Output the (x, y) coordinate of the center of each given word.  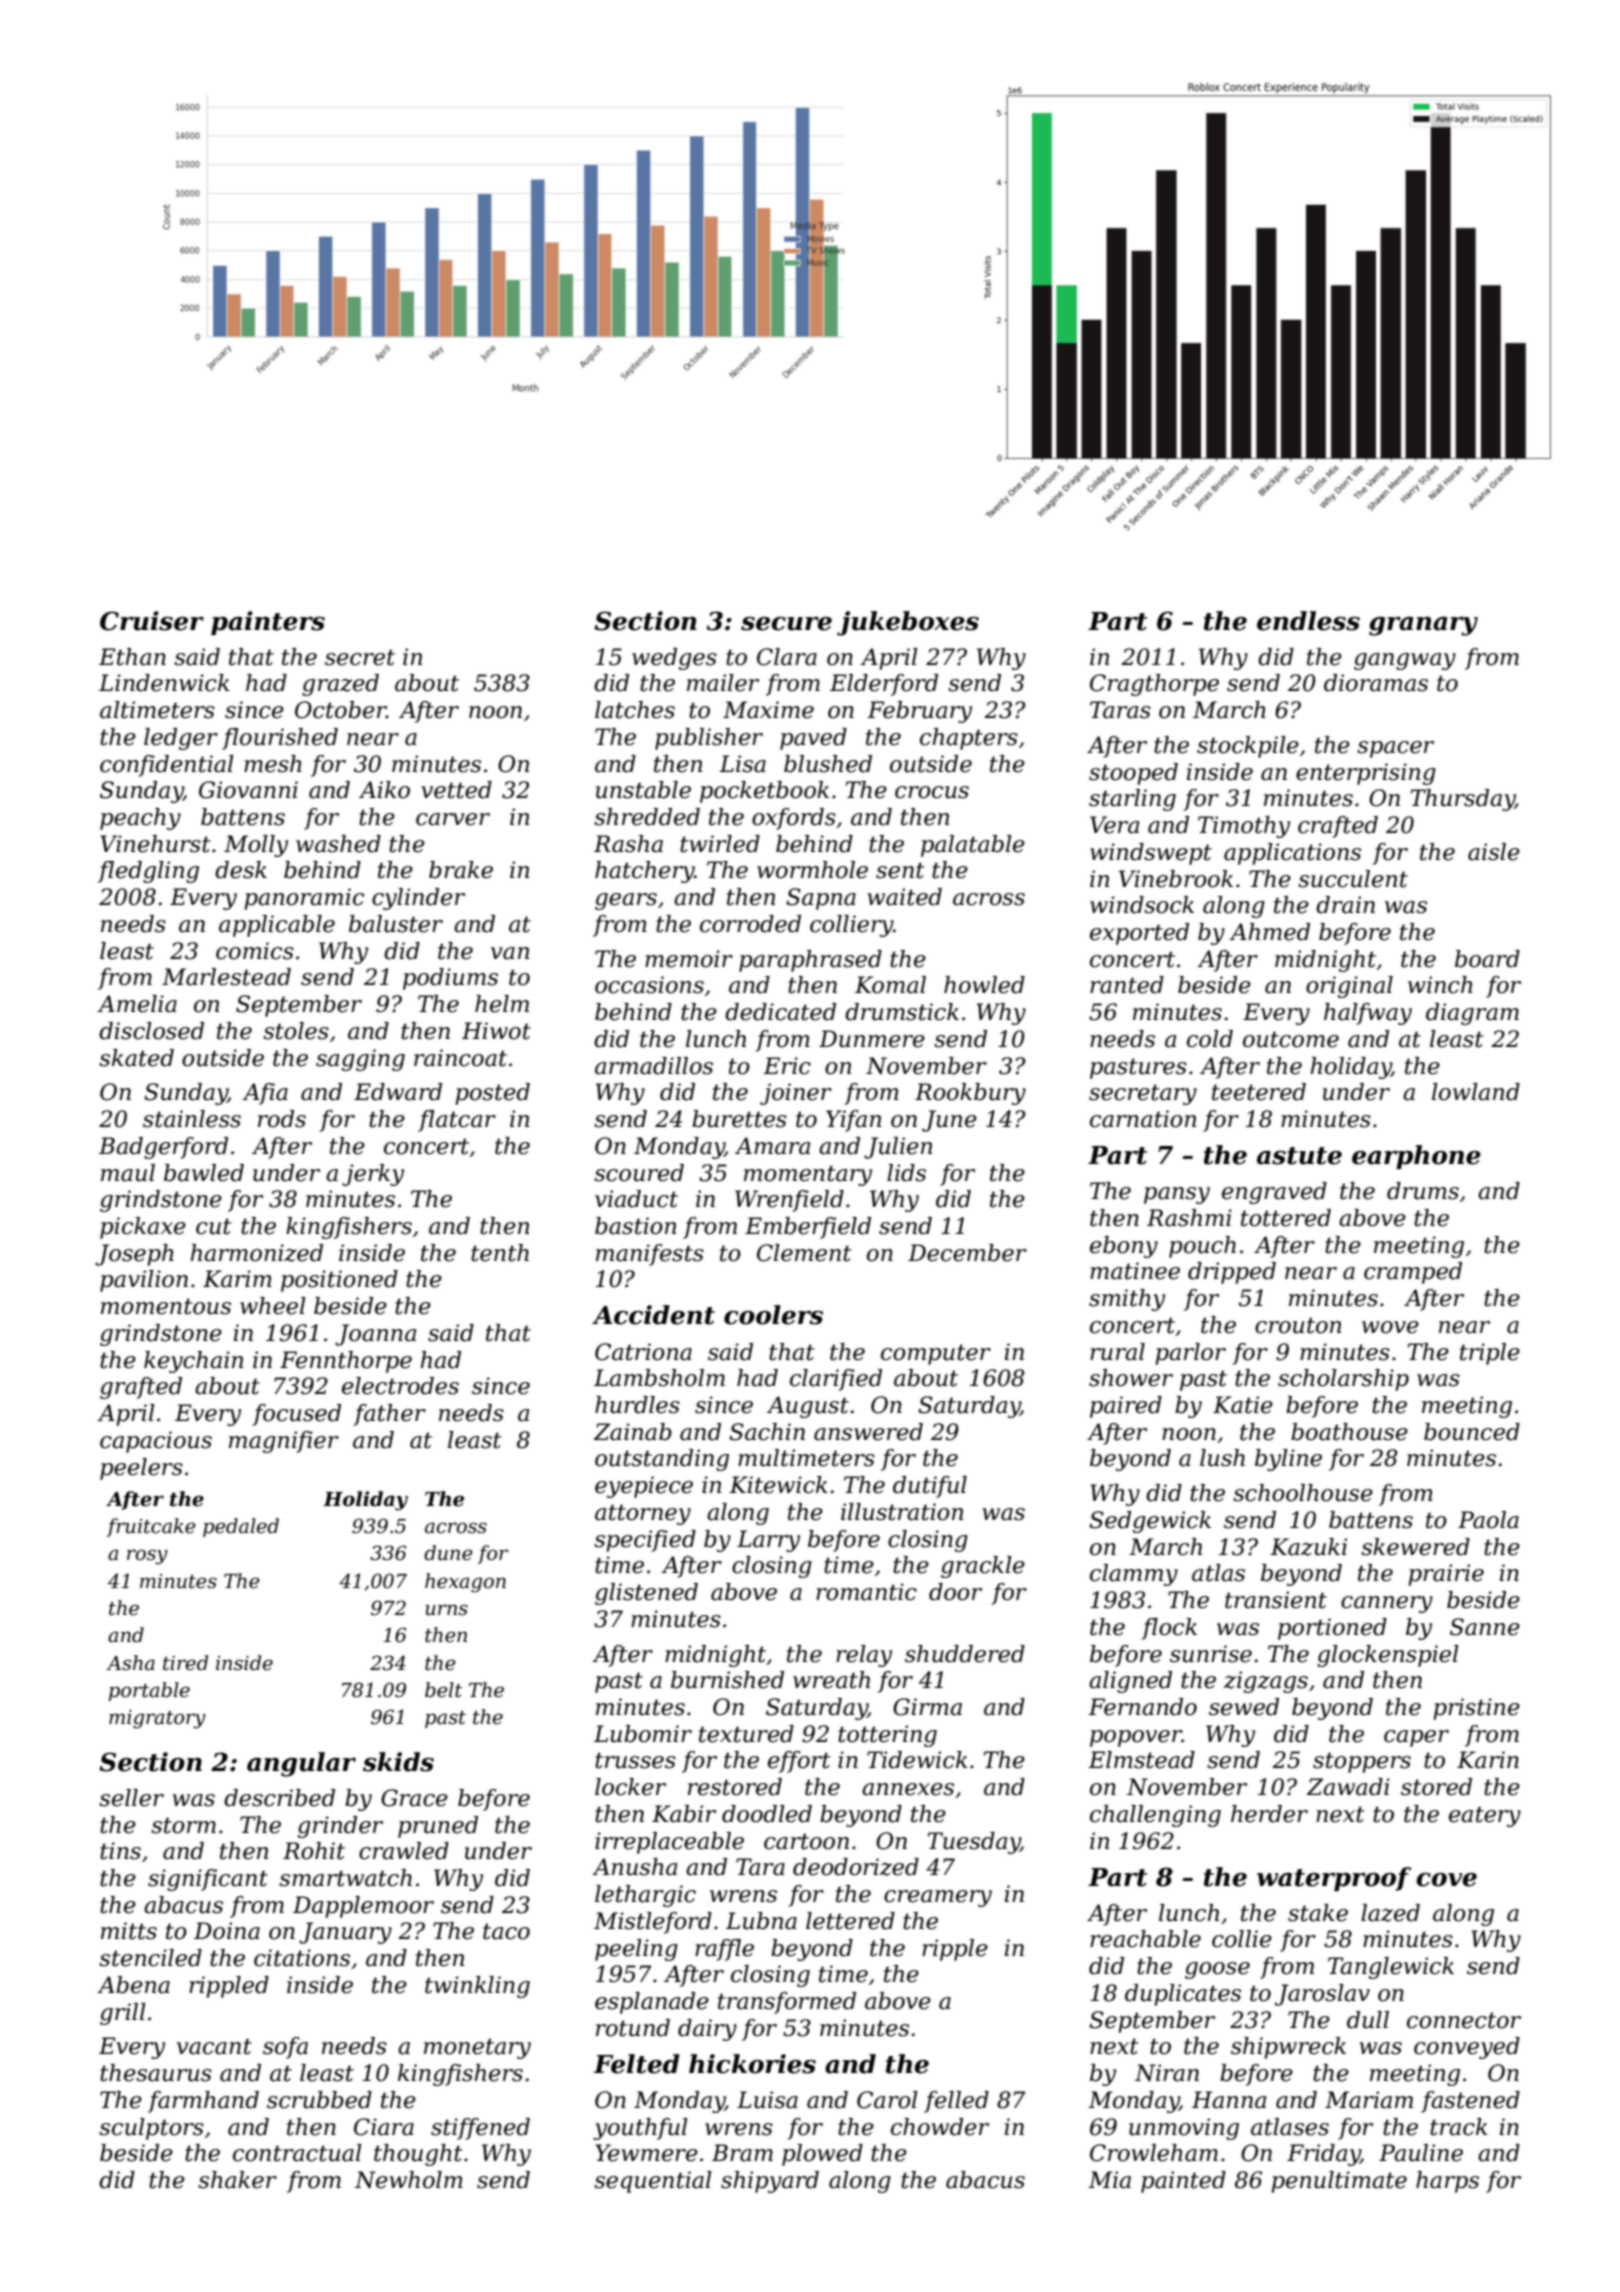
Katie (1243, 1405)
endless (1308, 621)
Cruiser (152, 621)
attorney (643, 1514)
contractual (297, 2153)
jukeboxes (908, 623)
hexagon (465, 1583)
